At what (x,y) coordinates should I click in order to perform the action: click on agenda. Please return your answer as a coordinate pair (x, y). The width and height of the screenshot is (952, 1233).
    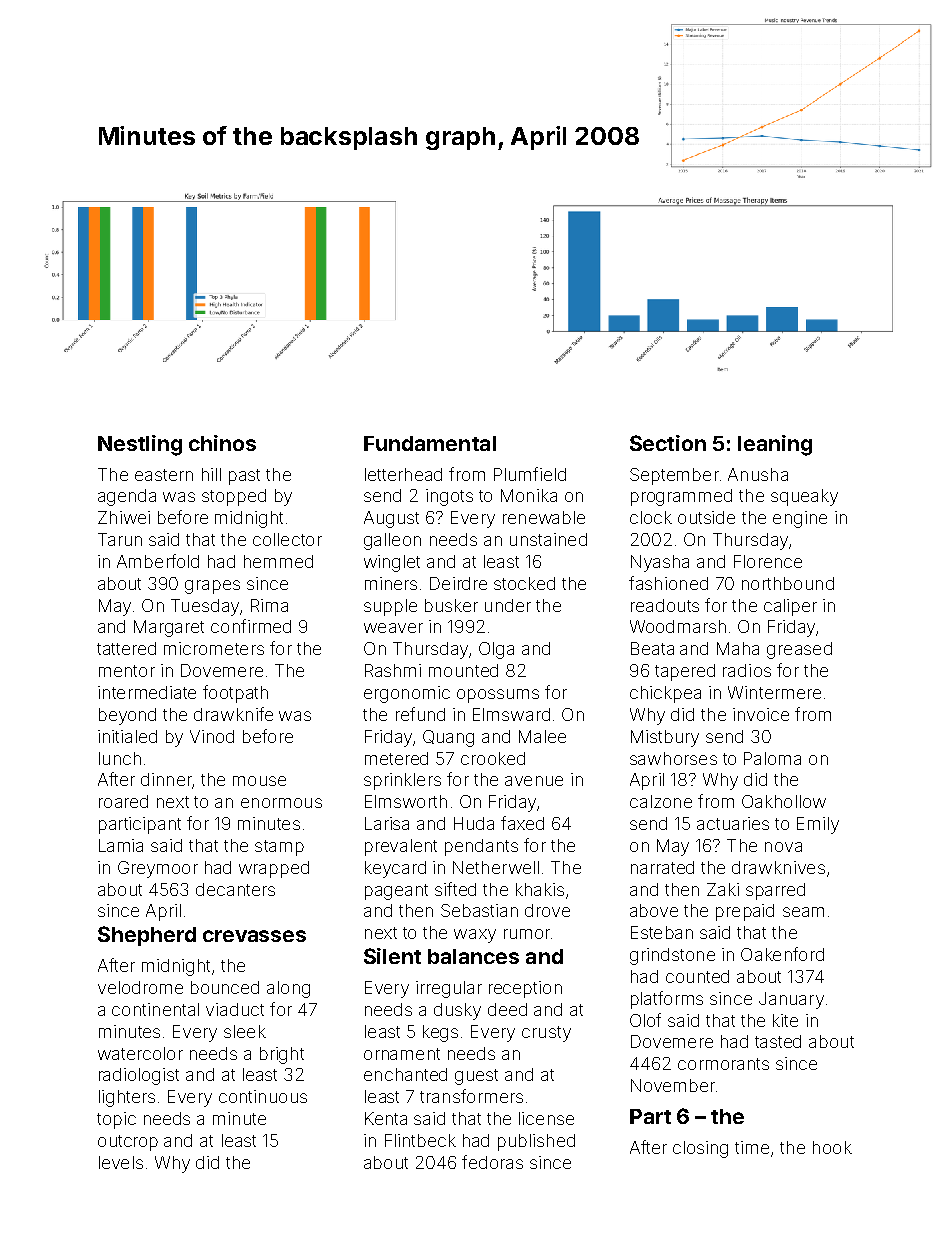
    Looking at the image, I should click on (127, 497).
